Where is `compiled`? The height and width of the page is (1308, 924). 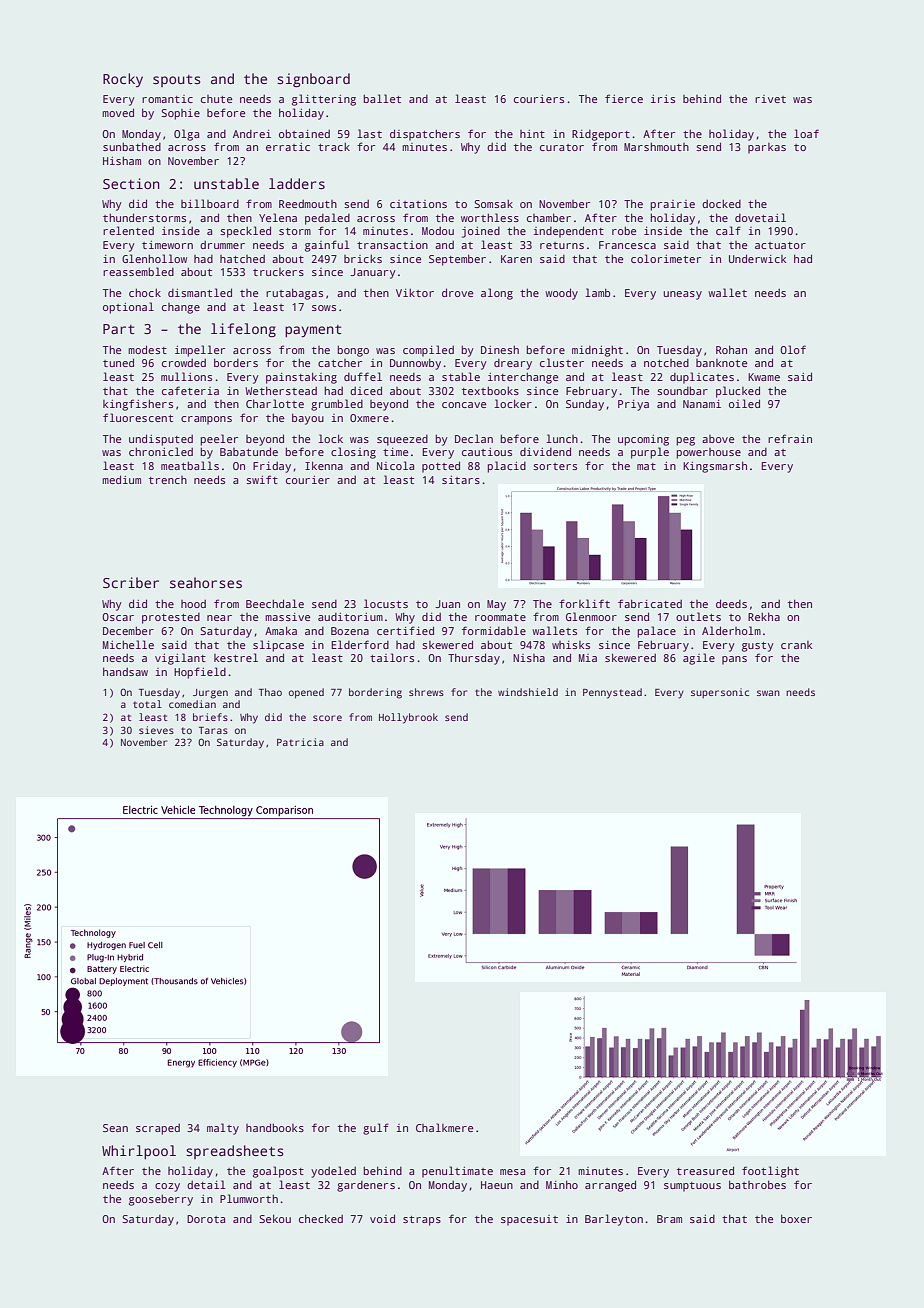 compiled is located at coordinates (428, 351).
